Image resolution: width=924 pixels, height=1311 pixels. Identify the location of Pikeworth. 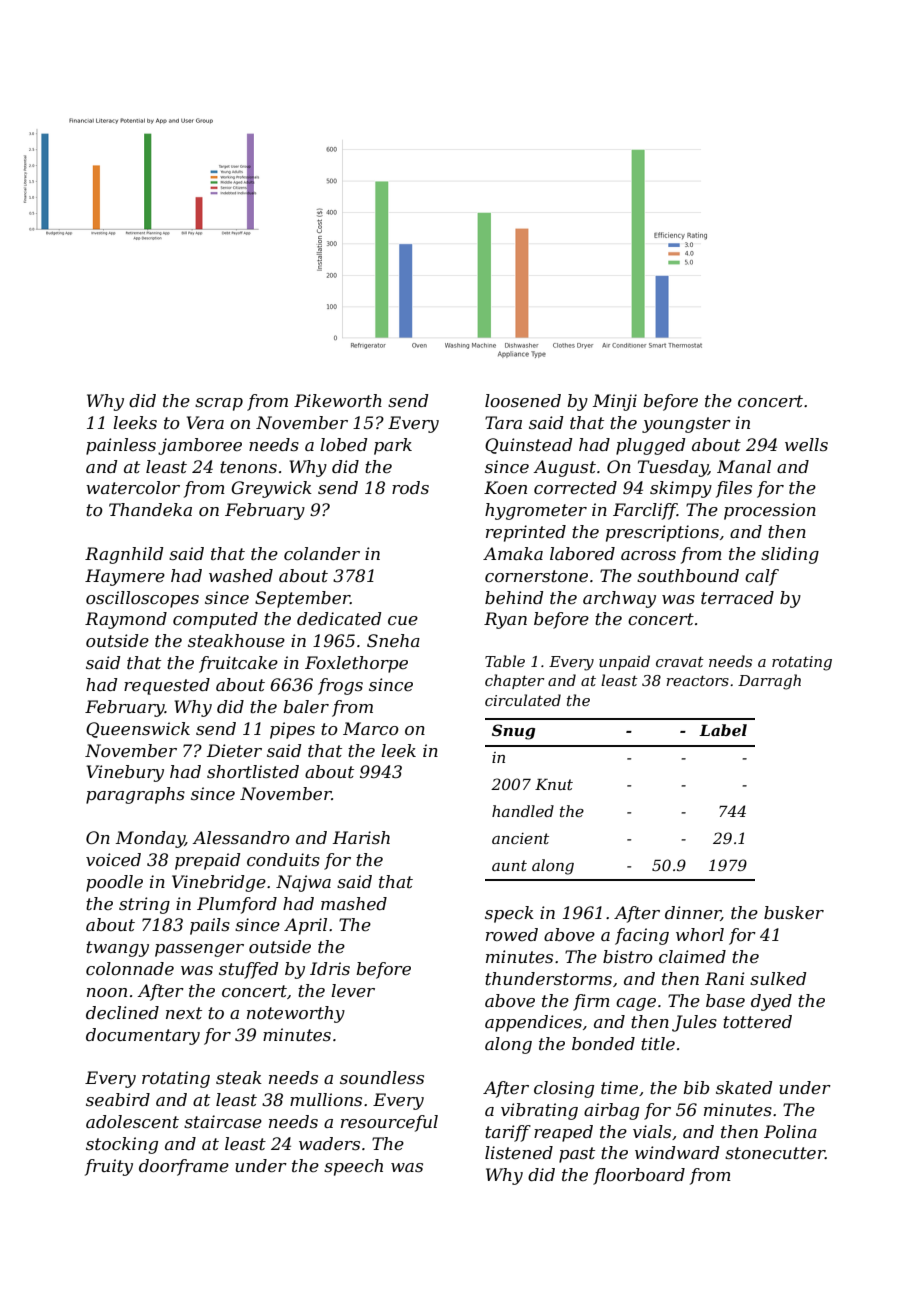
(338, 400).
